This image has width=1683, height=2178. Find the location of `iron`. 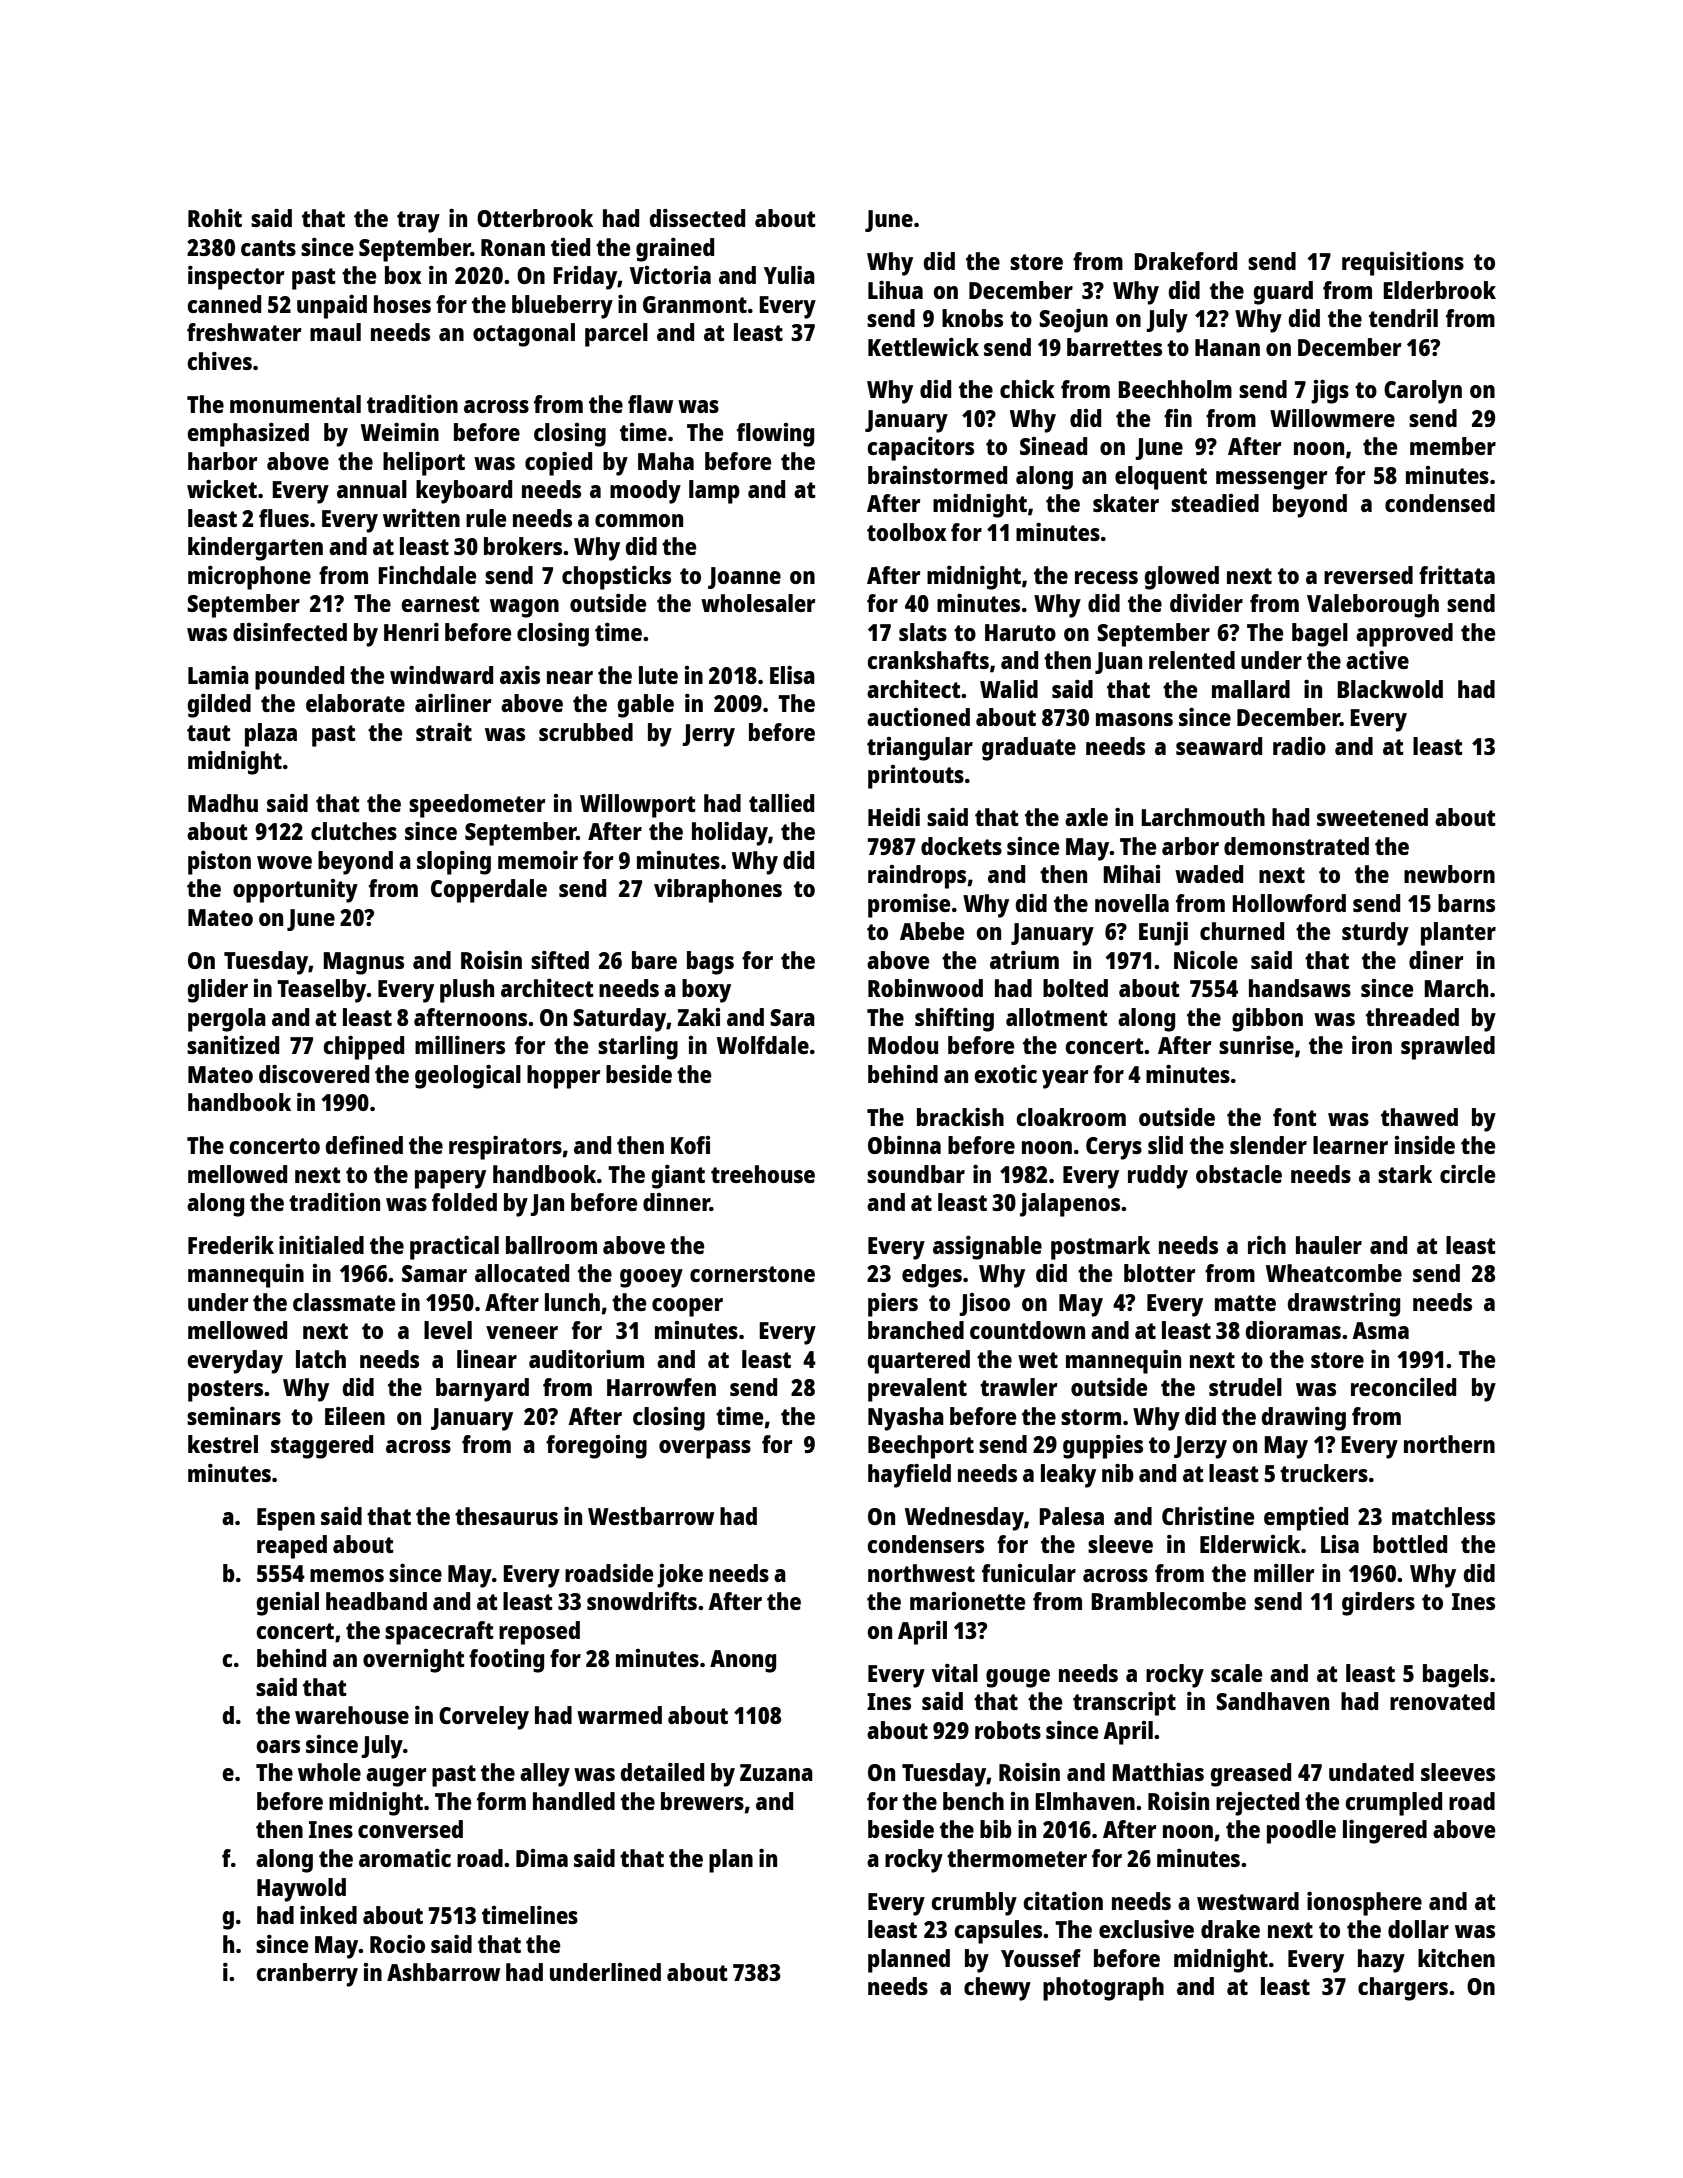

iron is located at coordinates (1372, 1044).
